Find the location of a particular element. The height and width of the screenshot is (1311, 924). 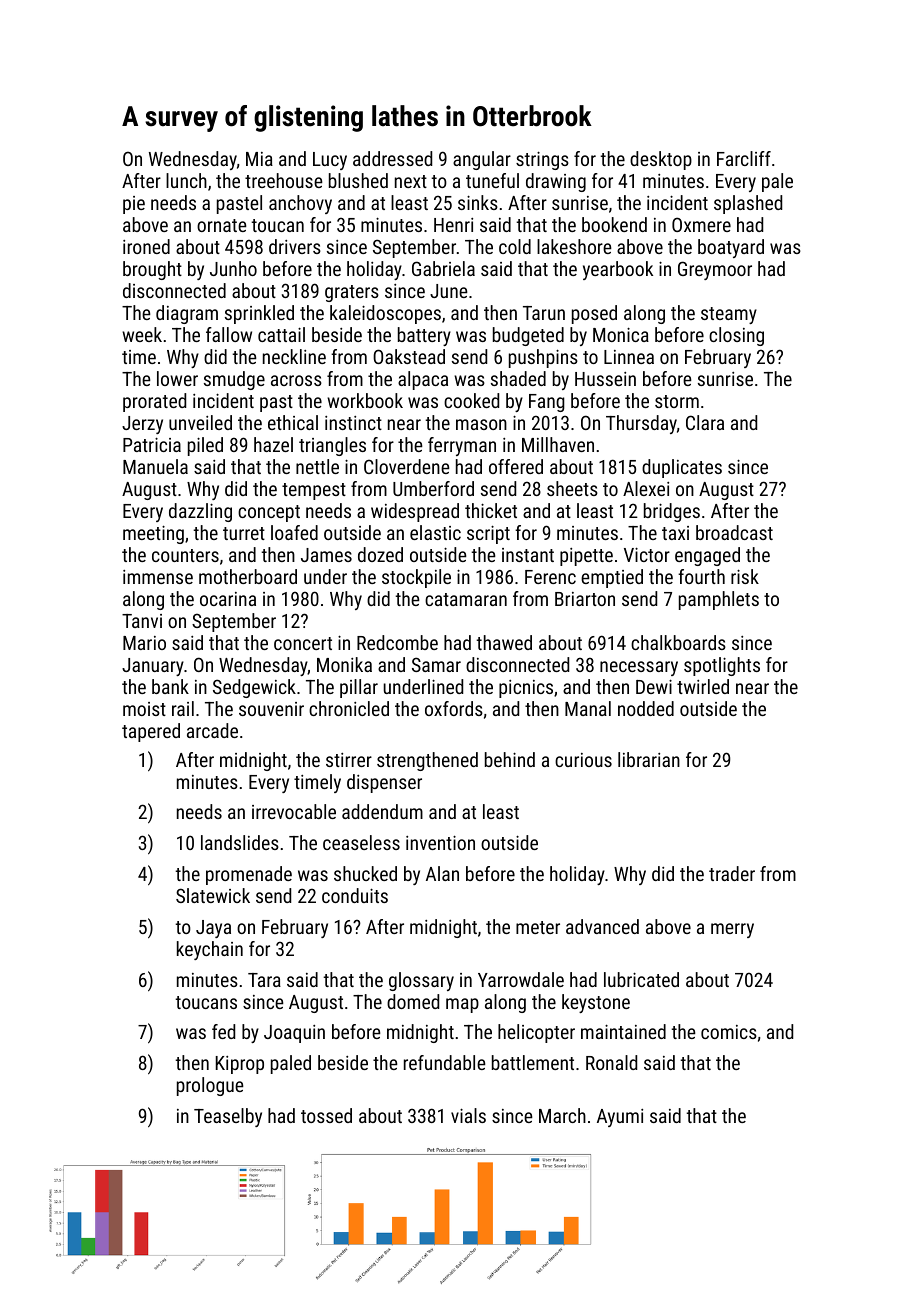

Teaselby is located at coordinates (228, 1117).
